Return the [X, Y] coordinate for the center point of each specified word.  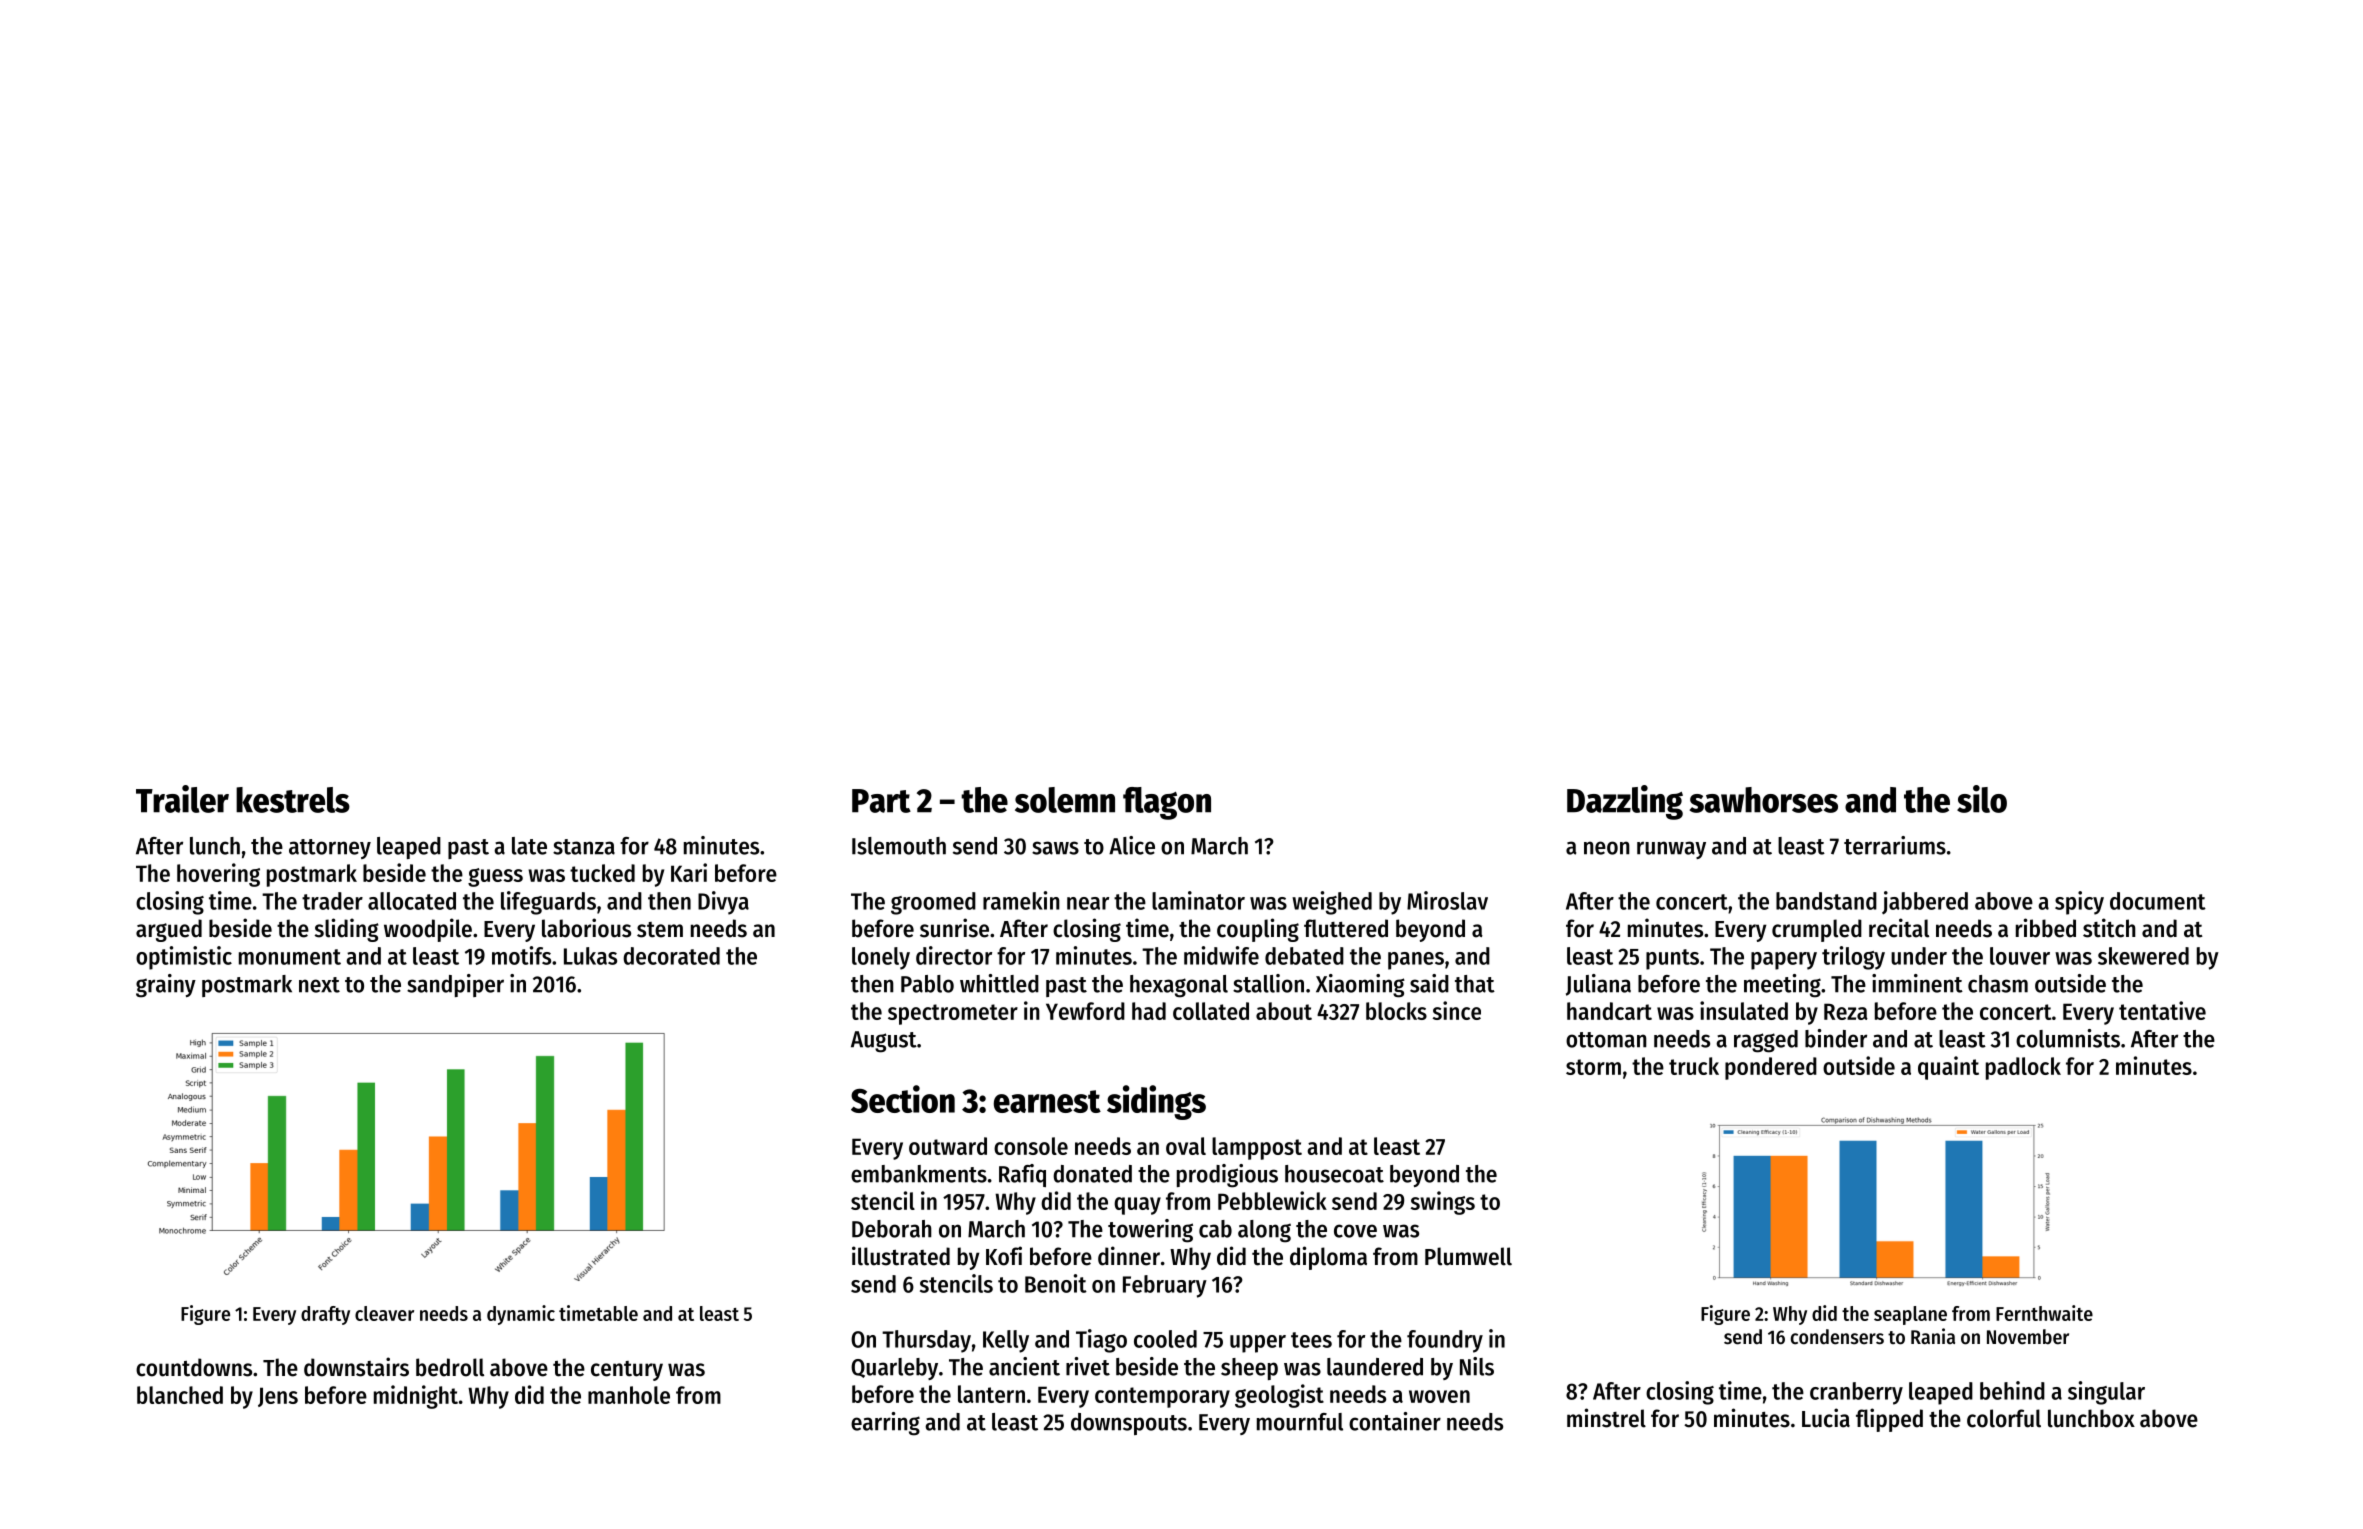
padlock [2023, 1068]
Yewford [1085, 1011]
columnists [2068, 1038]
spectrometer [953, 1014]
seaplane [1910, 1315]
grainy [166, 986]
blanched [180, 1395]
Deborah [892, 1229]
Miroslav [1447, 900]
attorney [330, 849]
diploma [1328, 1258]
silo [1982, 799]
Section [903, 1099]
